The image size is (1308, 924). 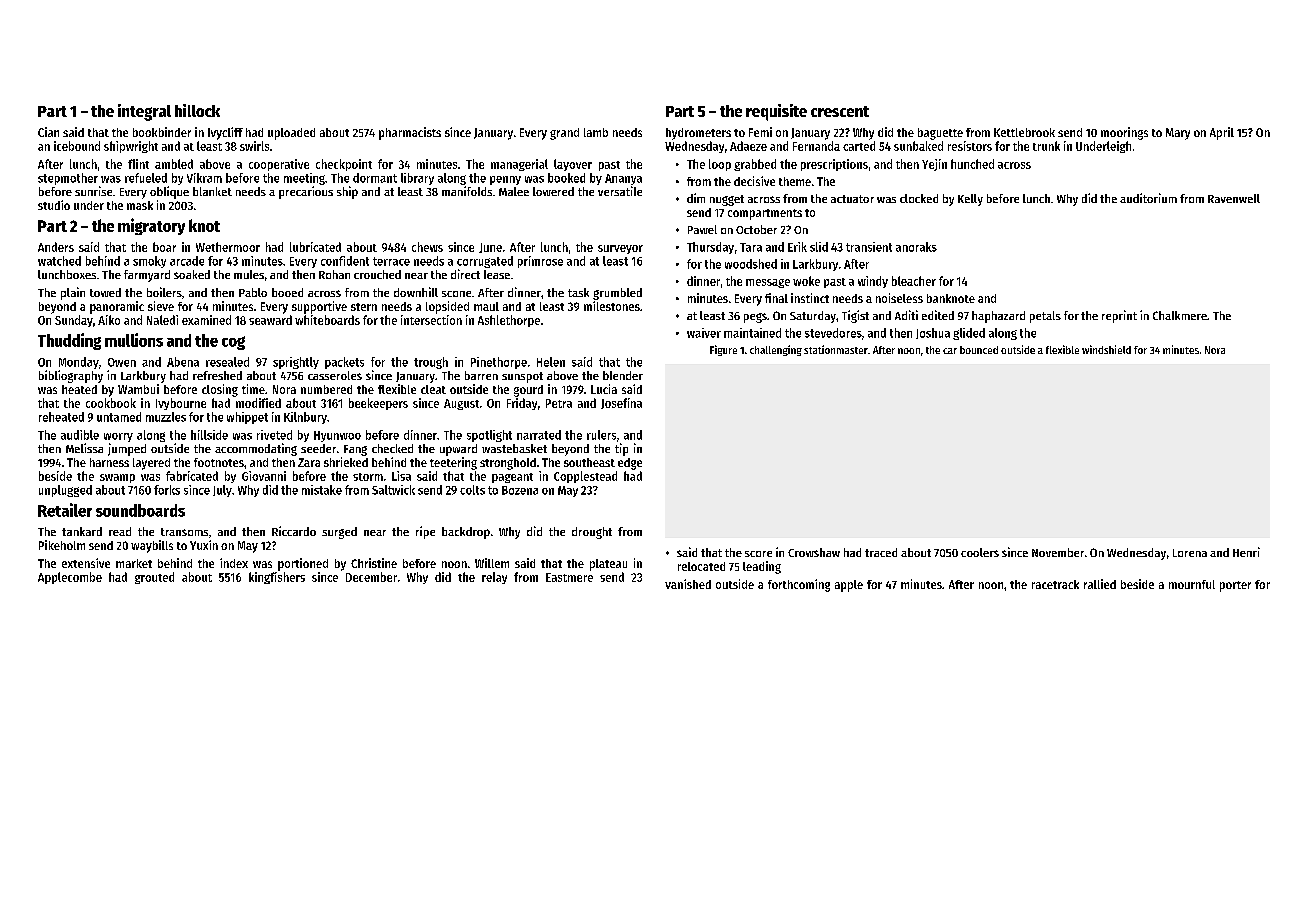 I want to click on Ravenwell, so click(x=1234, y=198).
